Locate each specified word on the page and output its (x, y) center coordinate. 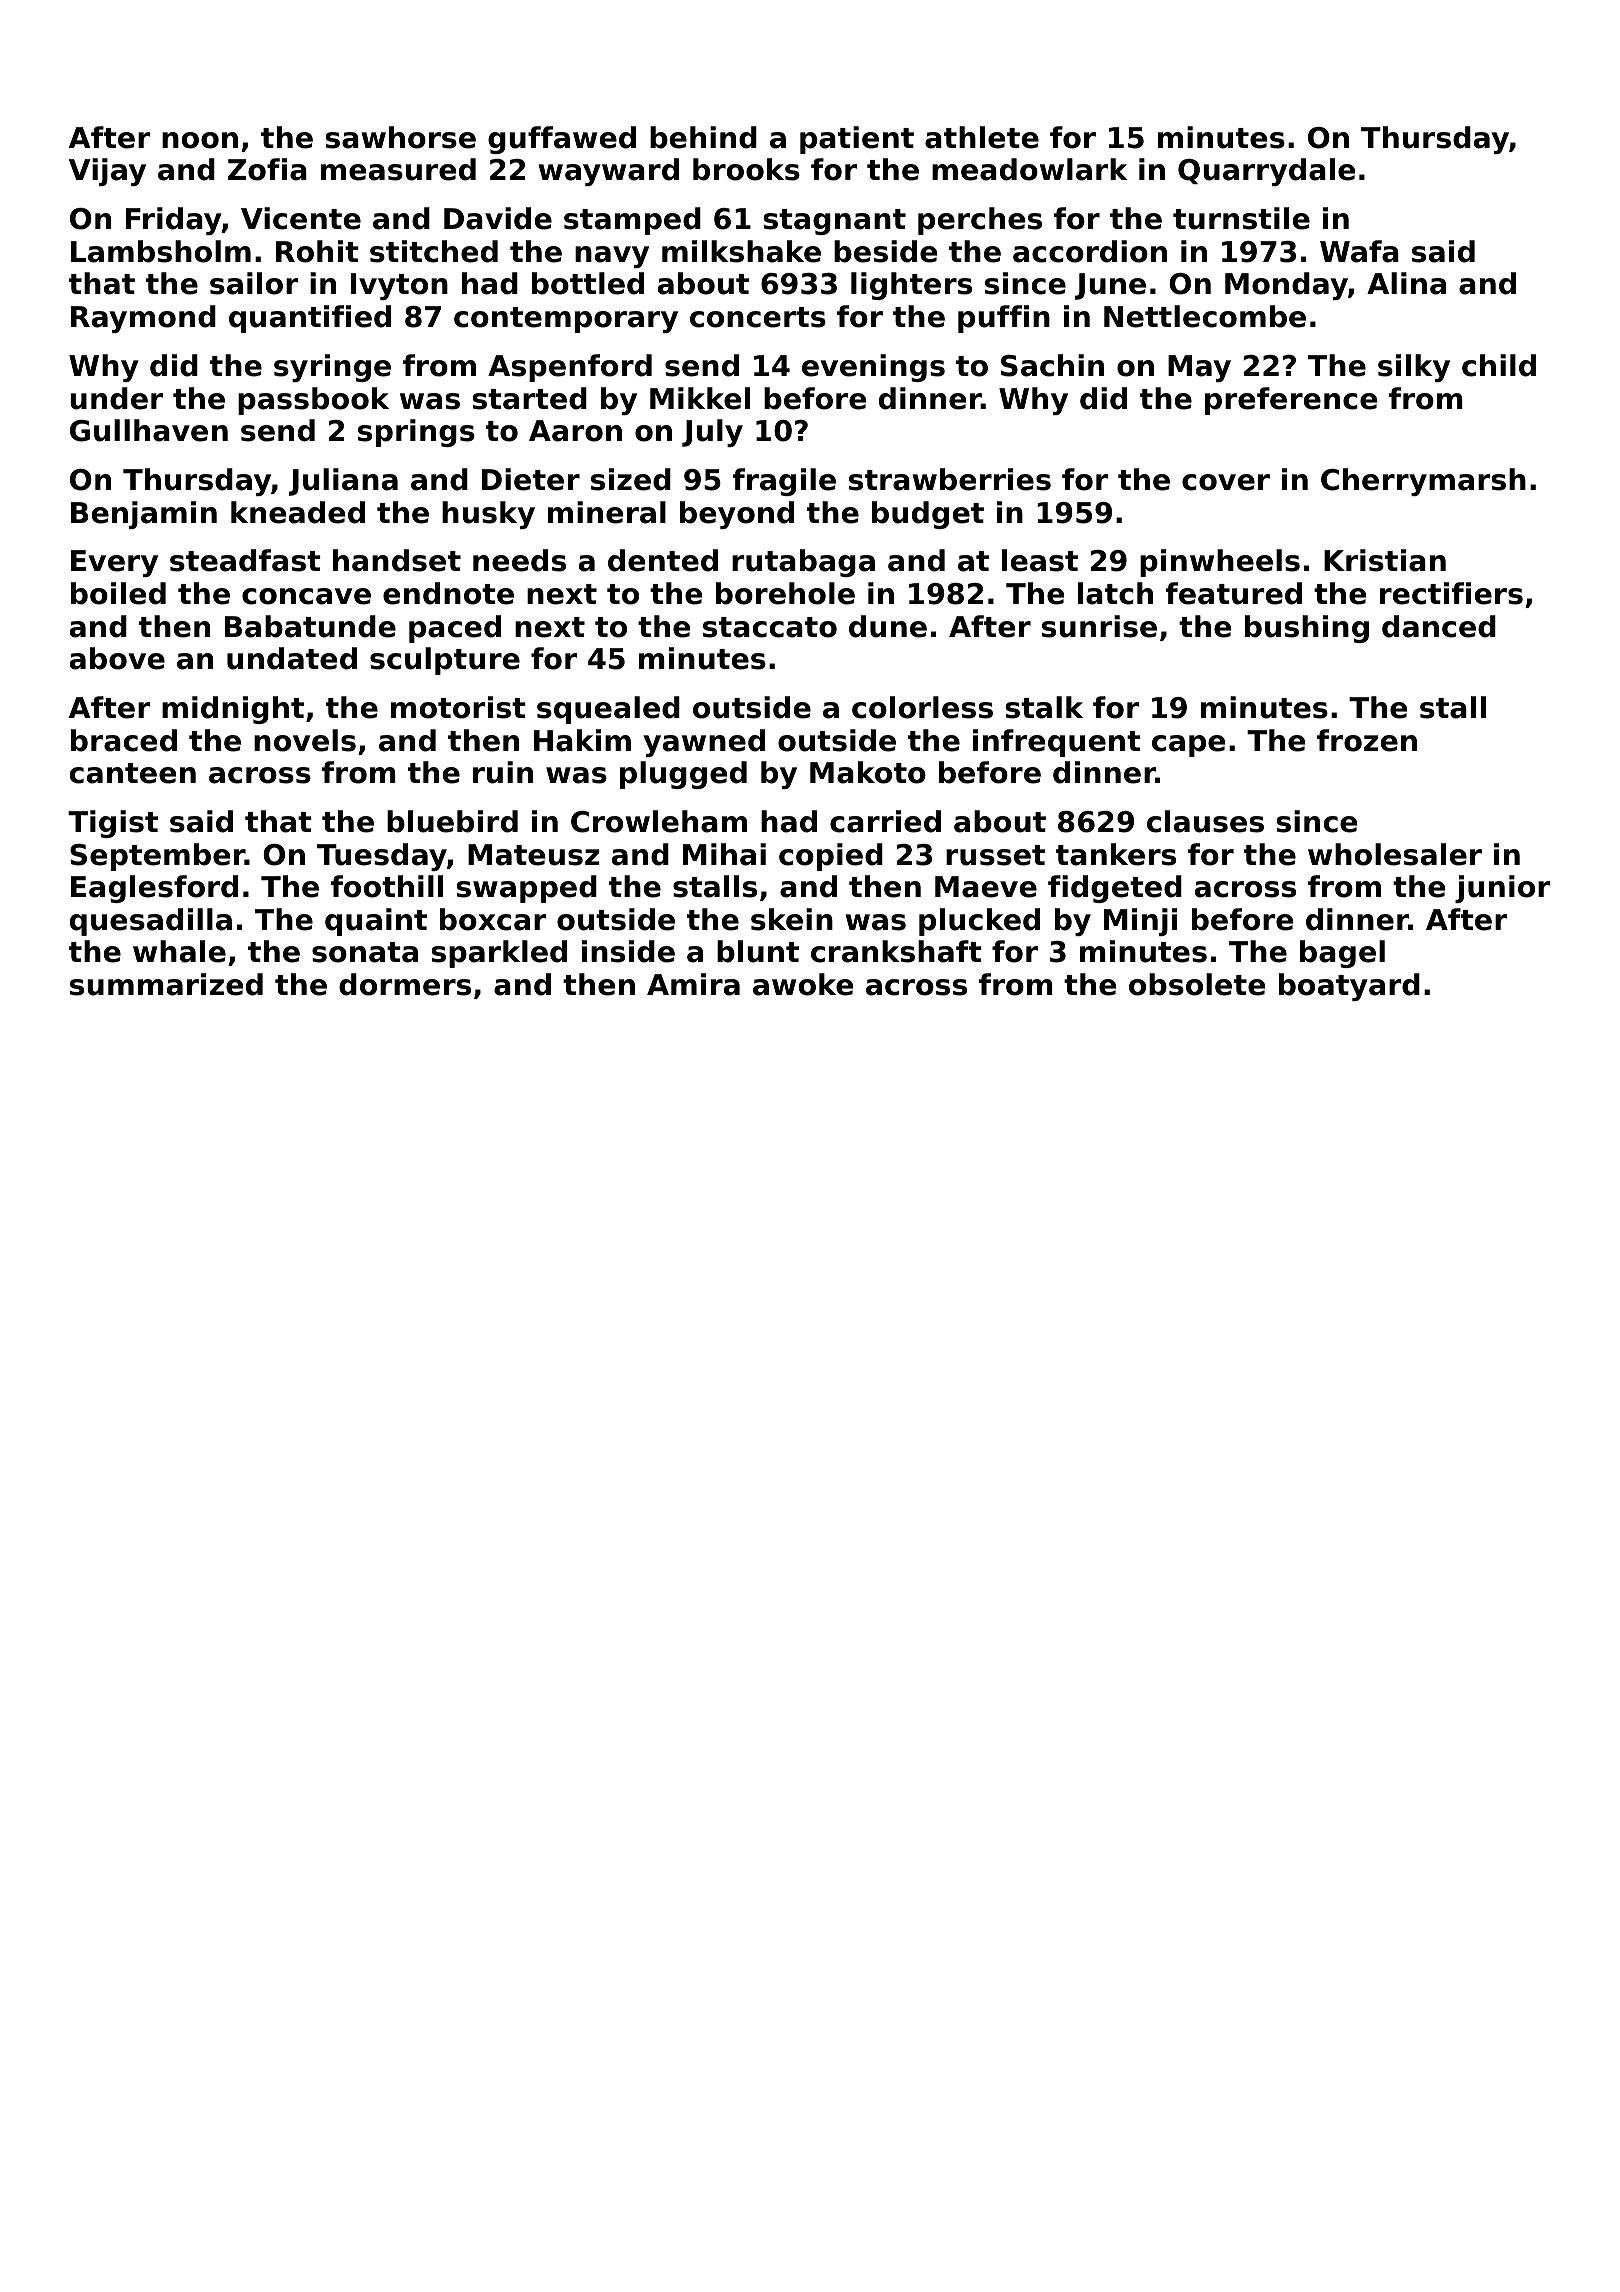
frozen (1367, 740)
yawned (704, 743)
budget (928, 515)
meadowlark (1030, 169)
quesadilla (151, 922)
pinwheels (1220, 563)
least (1040, 560)
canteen (133, 773)
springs (416, 433)
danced (1439, 626)
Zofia (267, 169)
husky (488, 515)
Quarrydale (1266, 172)
